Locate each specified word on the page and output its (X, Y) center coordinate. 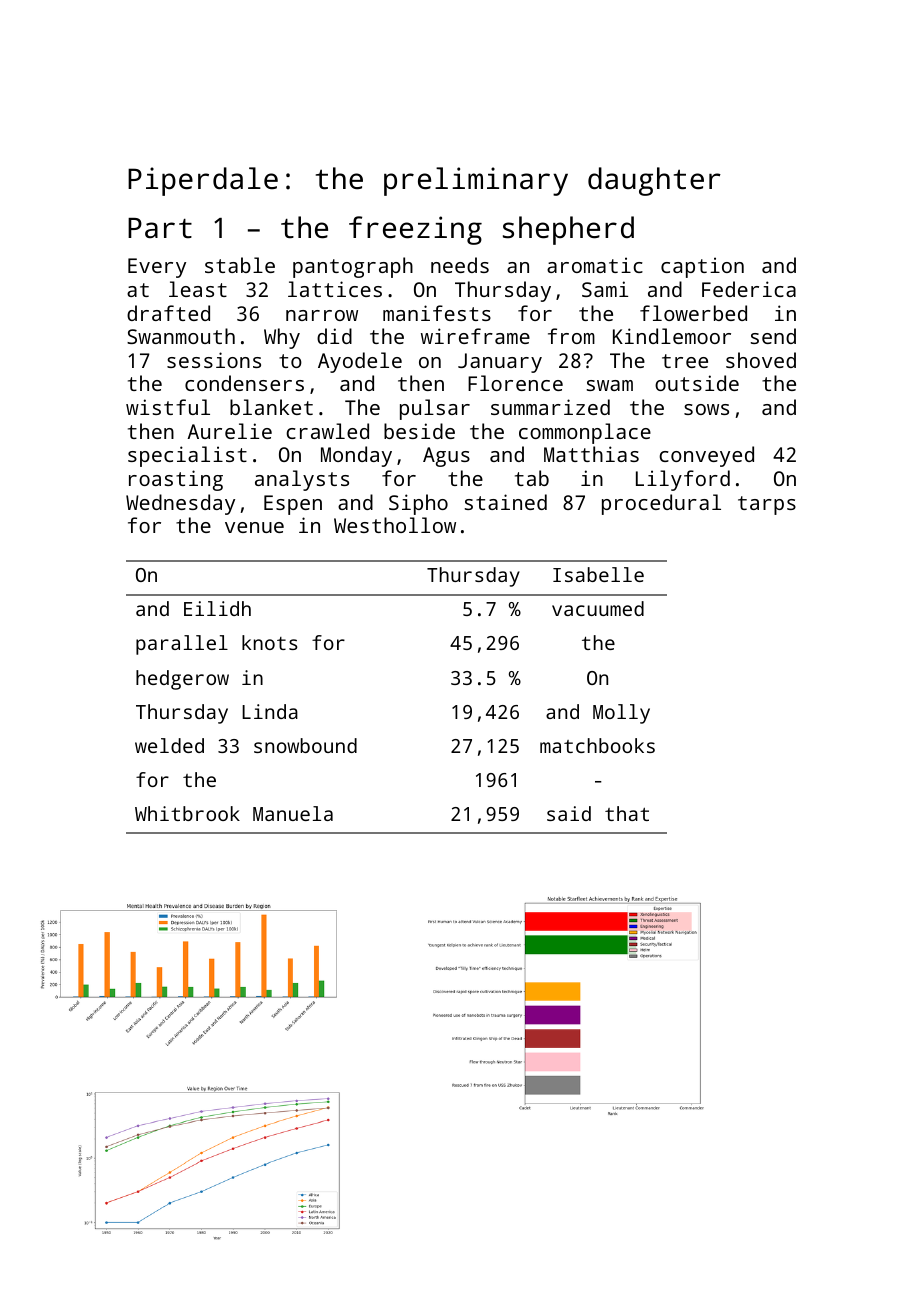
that (627, 813)
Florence (515, 383)
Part (160, 228)
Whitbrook (187, 813)
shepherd (568, 230)
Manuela (293, 813)
